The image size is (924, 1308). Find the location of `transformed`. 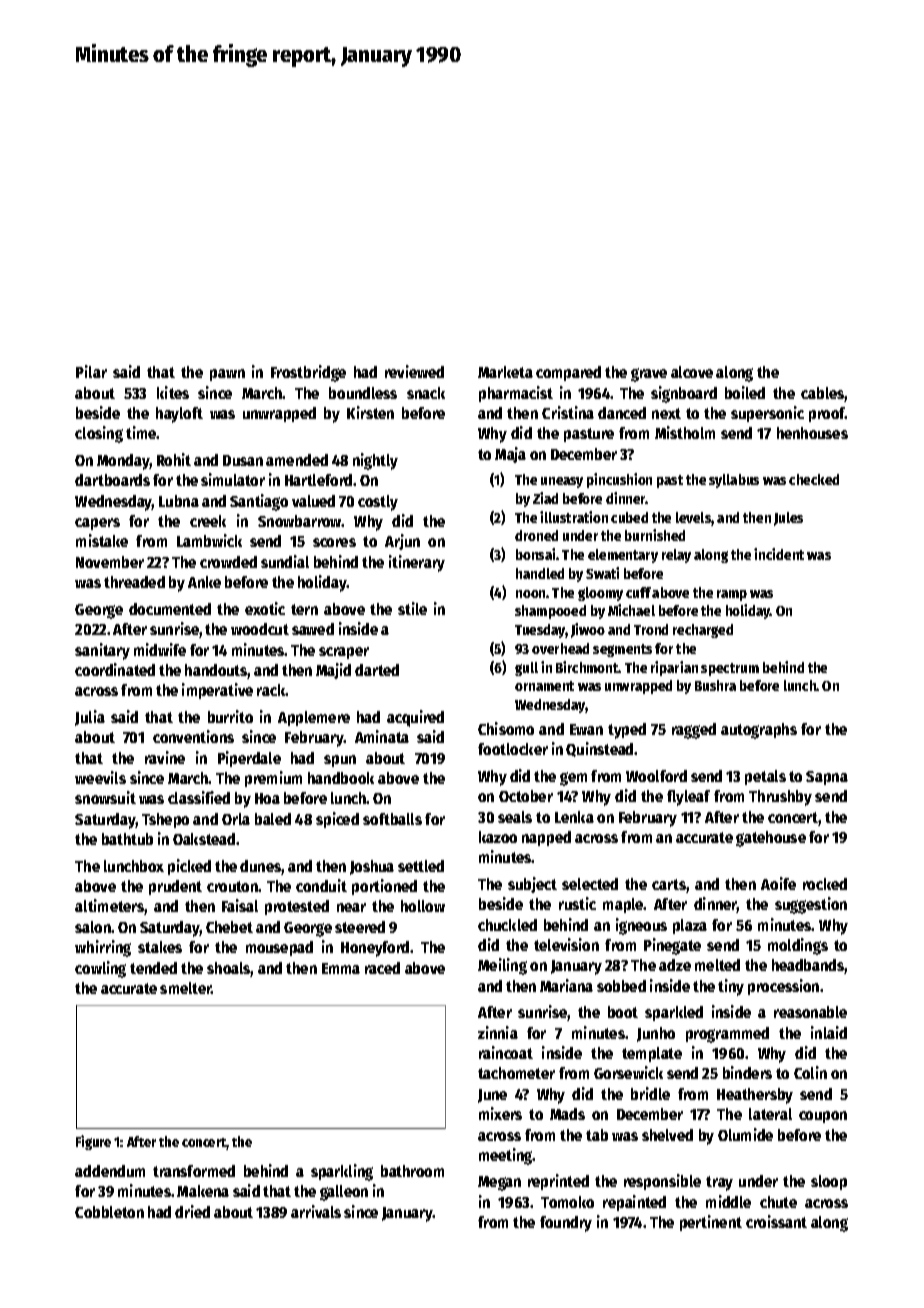

transformed is located at coordinates (194, 1171).
